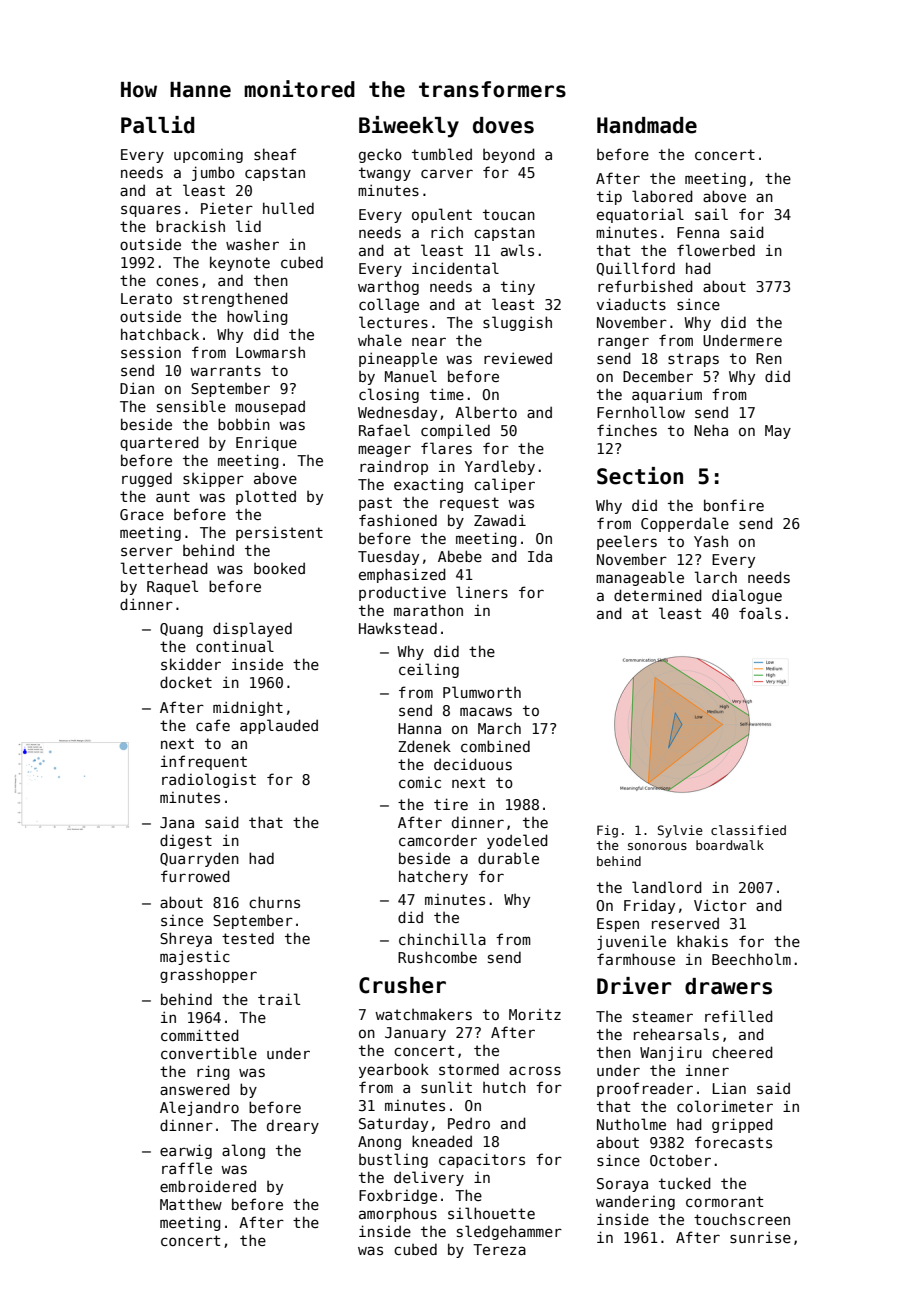  What do you see at coordinates (160, 334) in the image?
I see `hatchback` at bounding box center [160, 334].
